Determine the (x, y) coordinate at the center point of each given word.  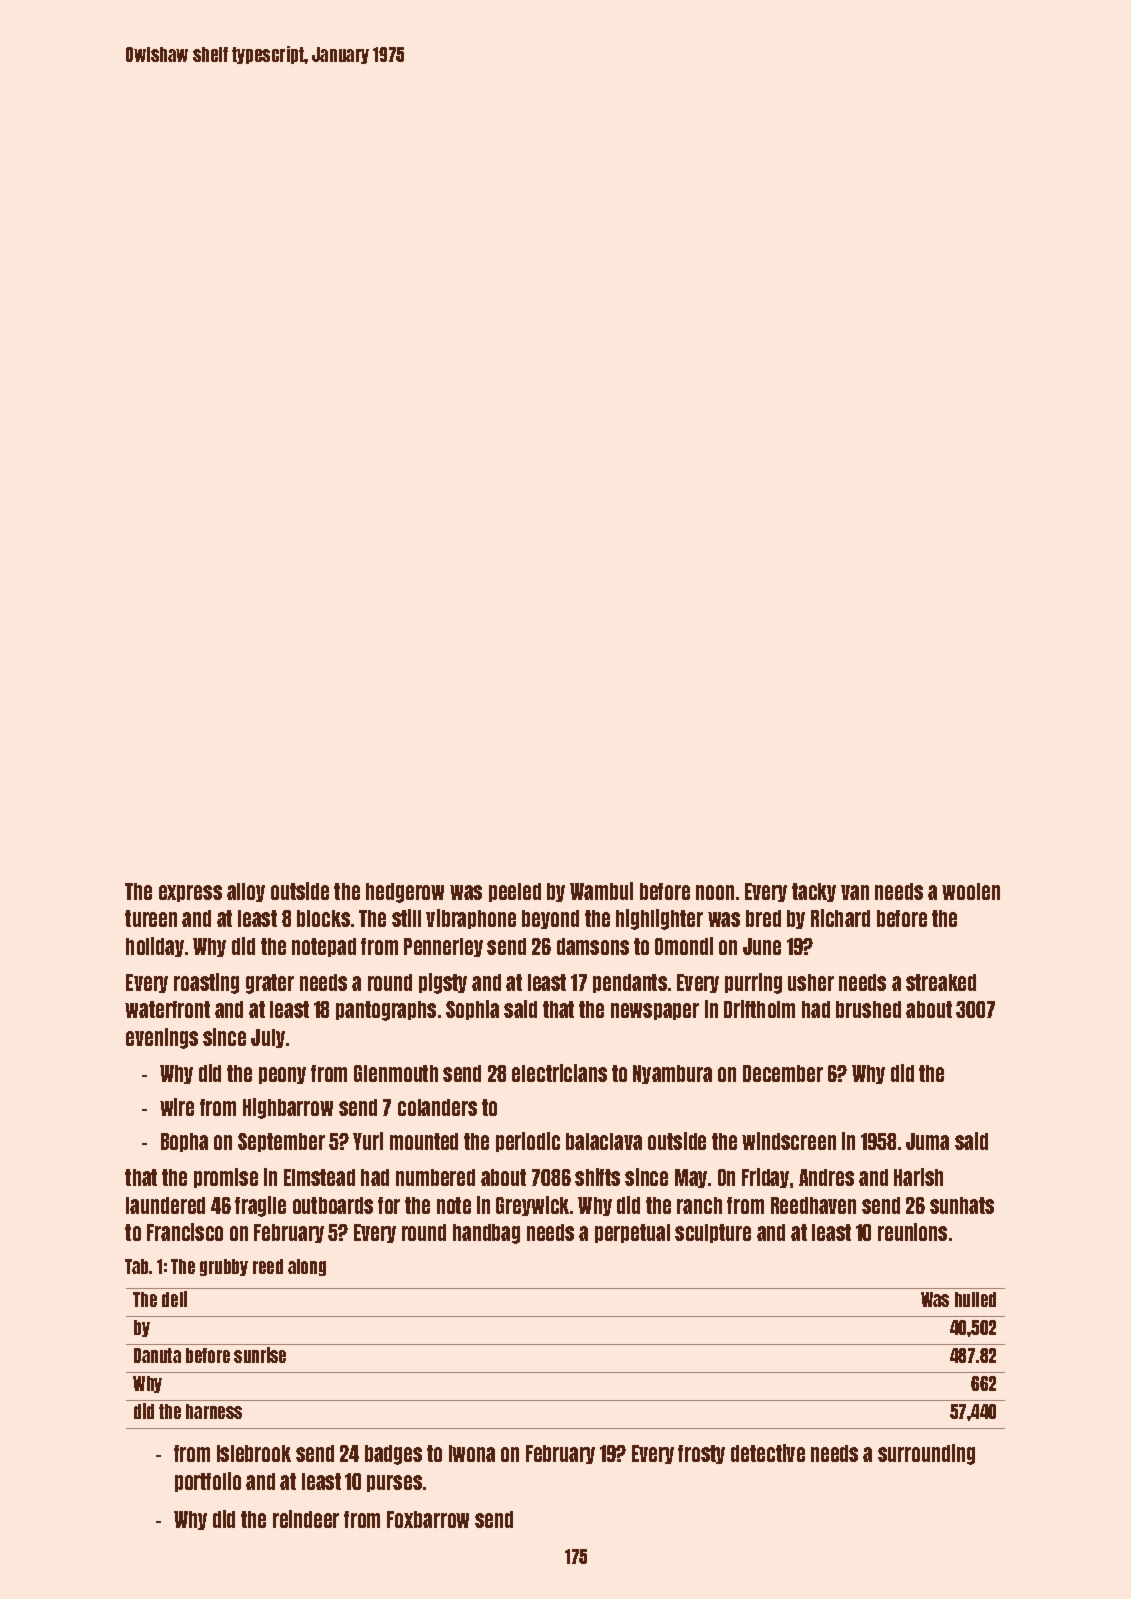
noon (715, 892)
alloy (246, 892)
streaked (941, 982)
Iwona (472, 1453)
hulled (975, 1299)
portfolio (208, 1482)
